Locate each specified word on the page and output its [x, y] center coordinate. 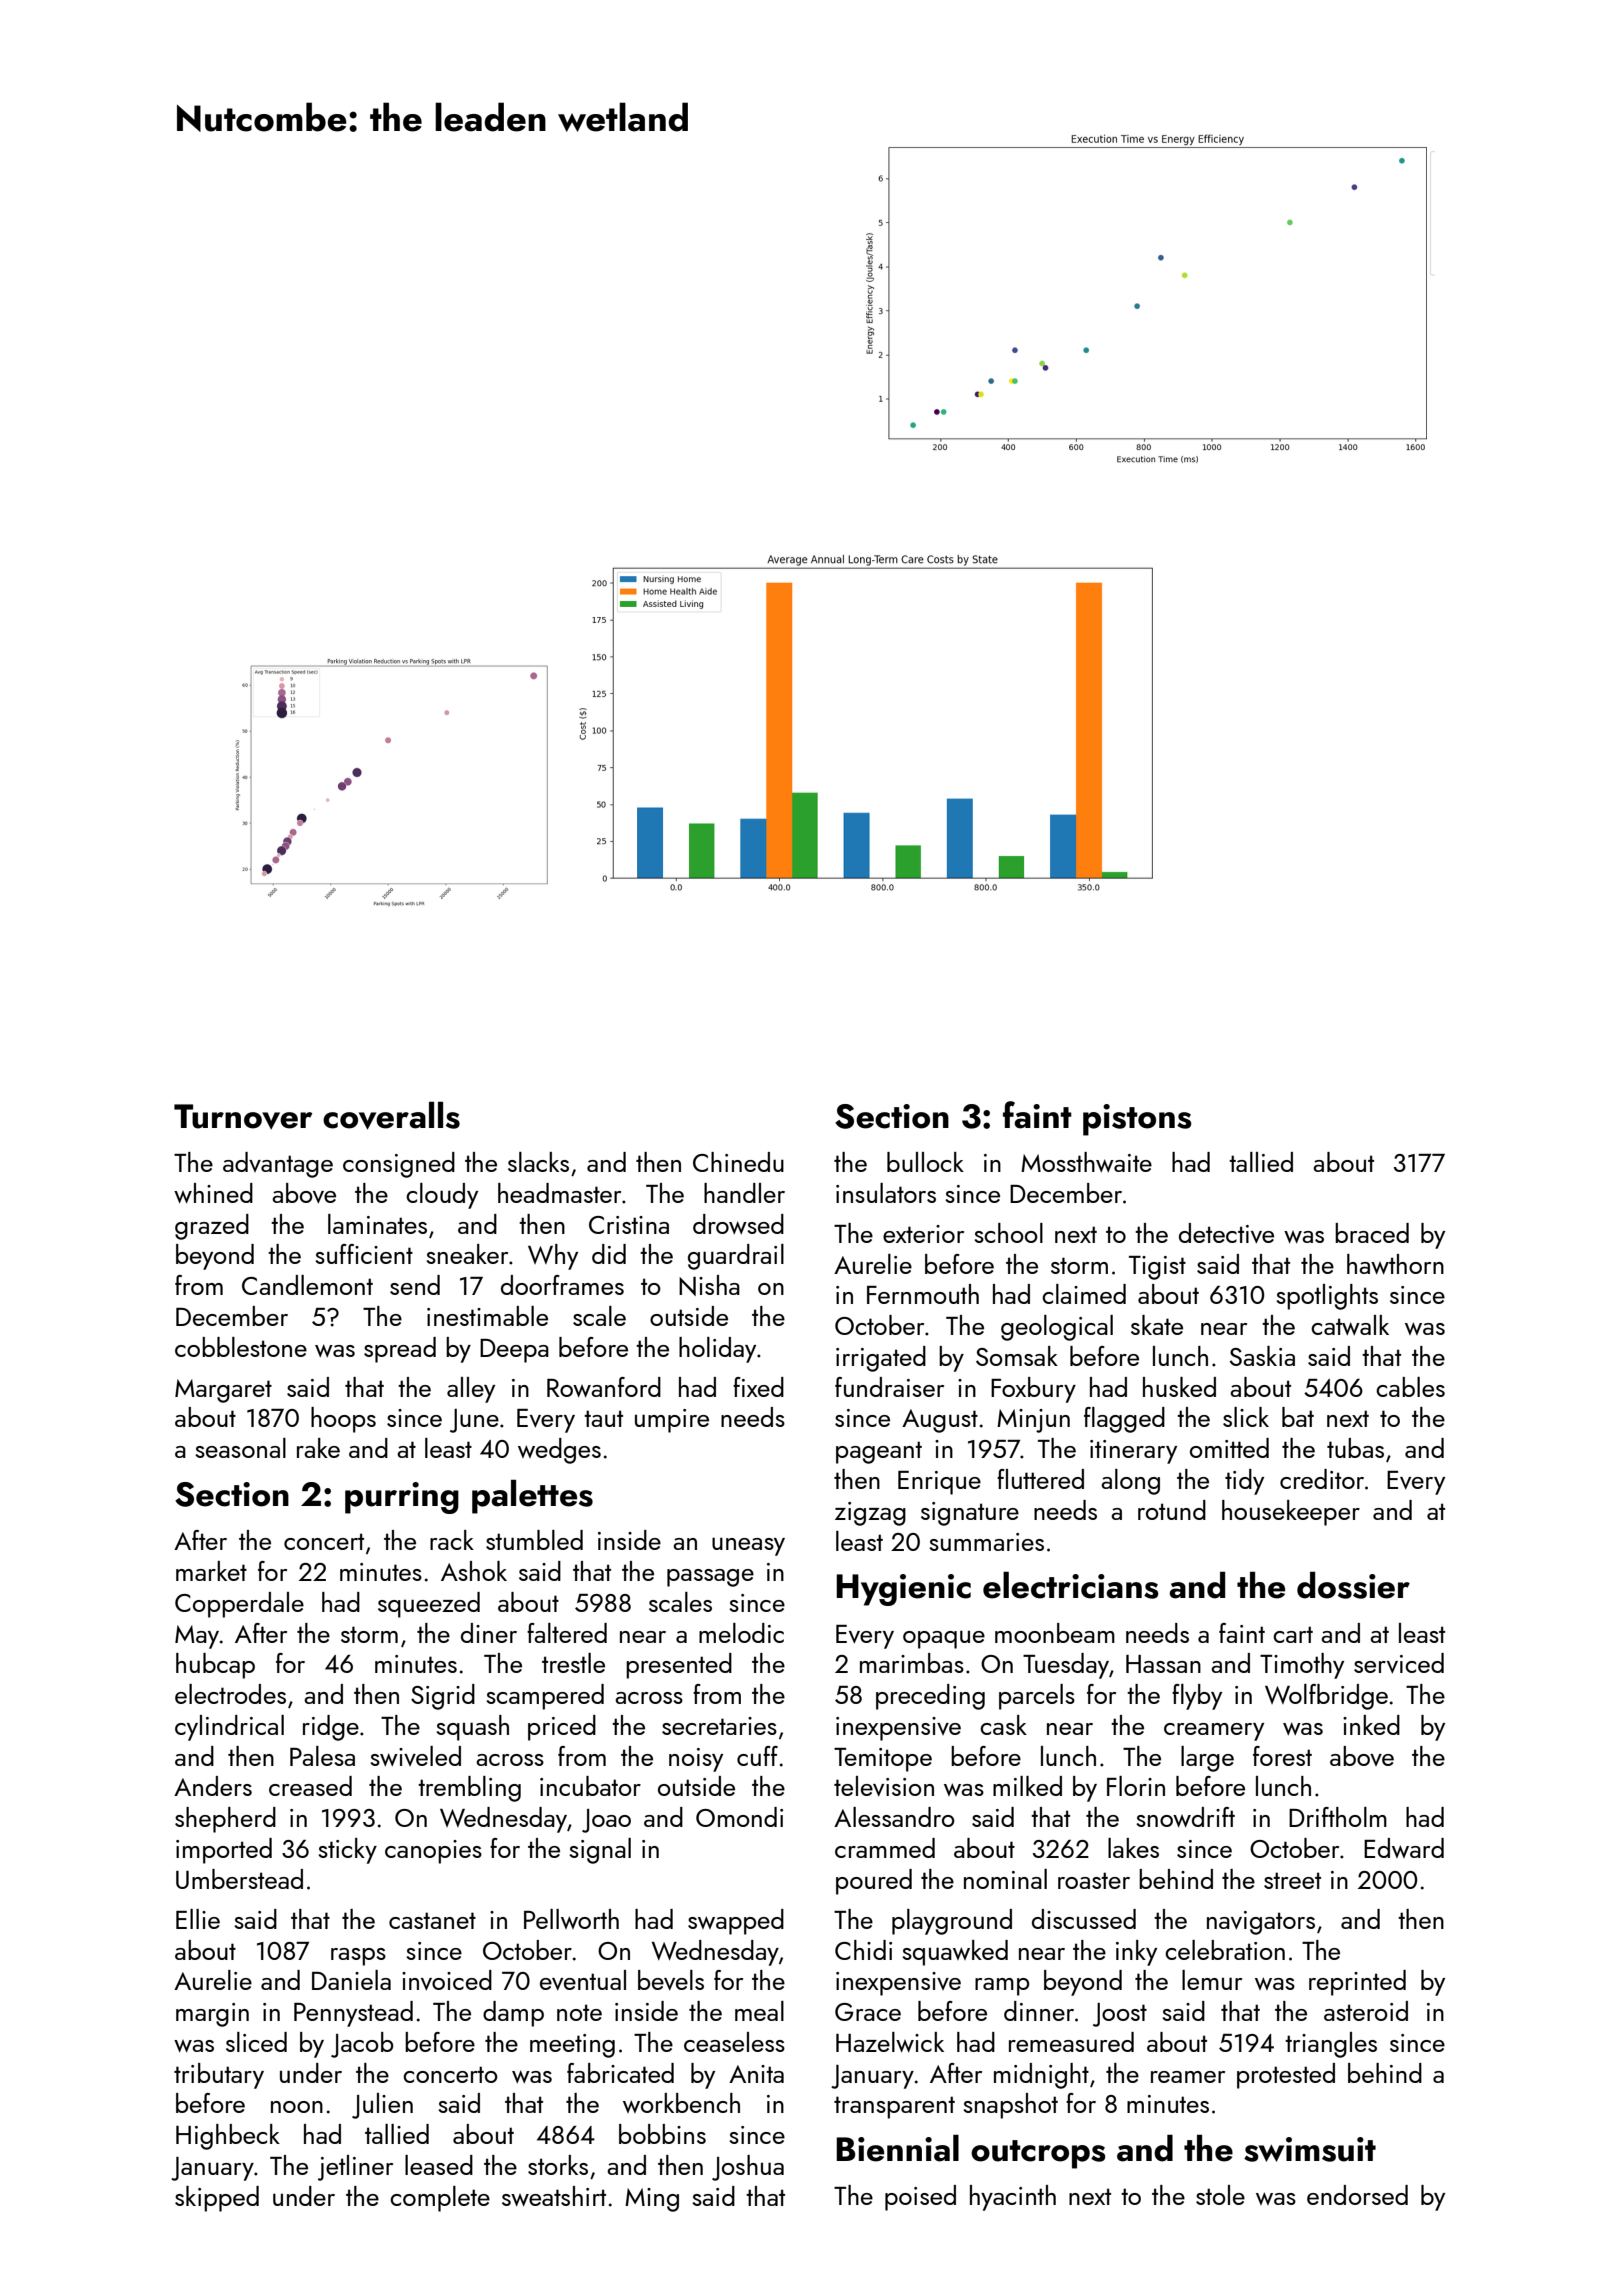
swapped [736, 1922]
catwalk [1350, 1325]
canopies [433, 1852]
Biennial [897, 2148]
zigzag [870, 1514]
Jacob [362, 2045]
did [609, 1254]
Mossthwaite [1086, 1162]
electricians [1071, 1585]
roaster [1094, 1880]
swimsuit [1310, 2149]
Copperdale [239, 1605]
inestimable [487, 1316]
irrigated [881, 1359]
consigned [399, 1165]
